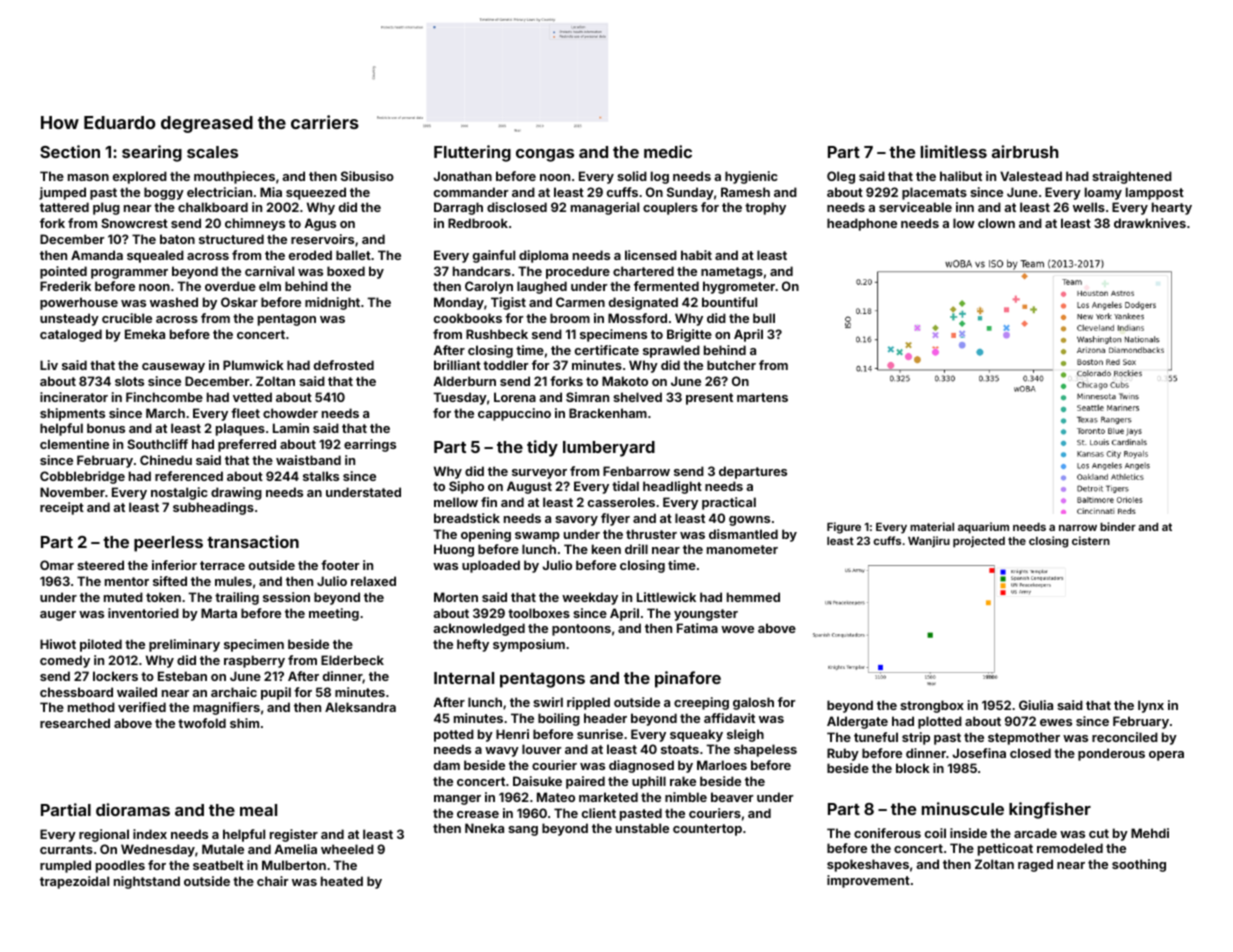  I want to click on unstable, so click(642, 828).
